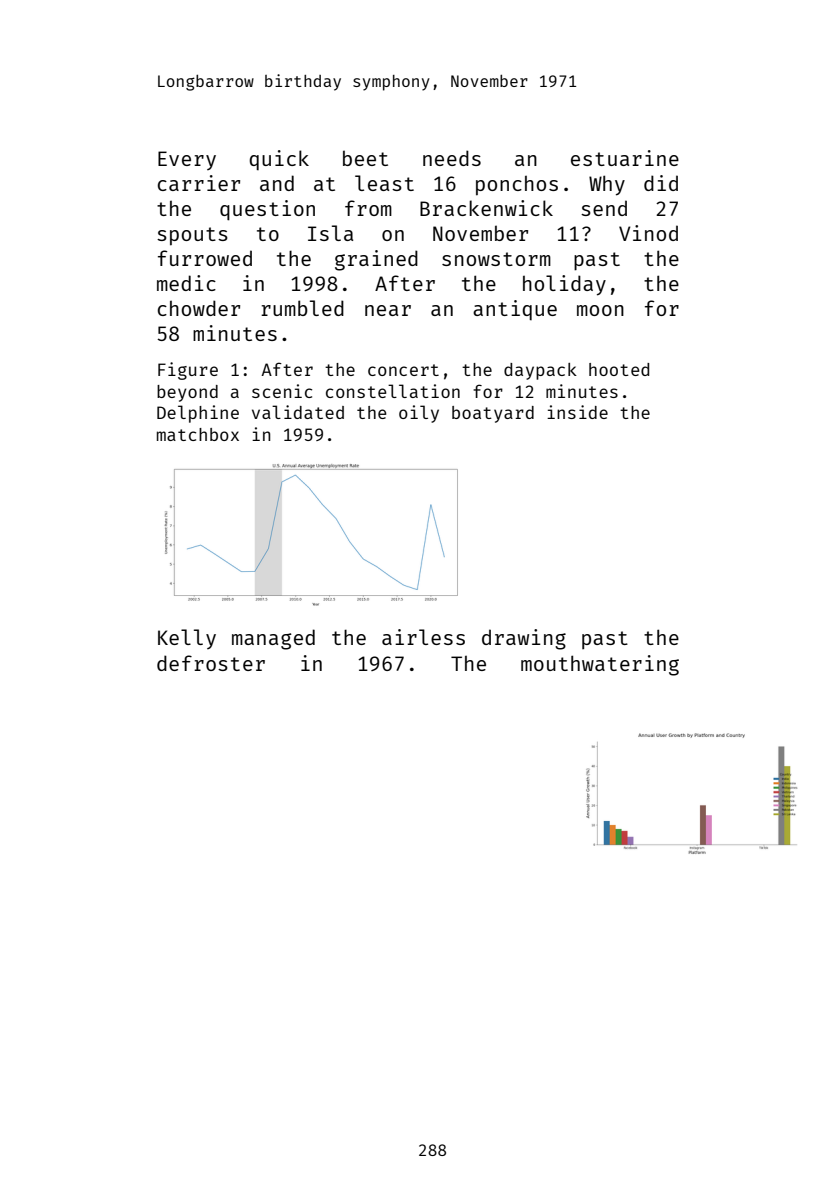  What do you see at coordinates (273, 639) in the image?
I see `managed` at bounding box center [273, 639].
